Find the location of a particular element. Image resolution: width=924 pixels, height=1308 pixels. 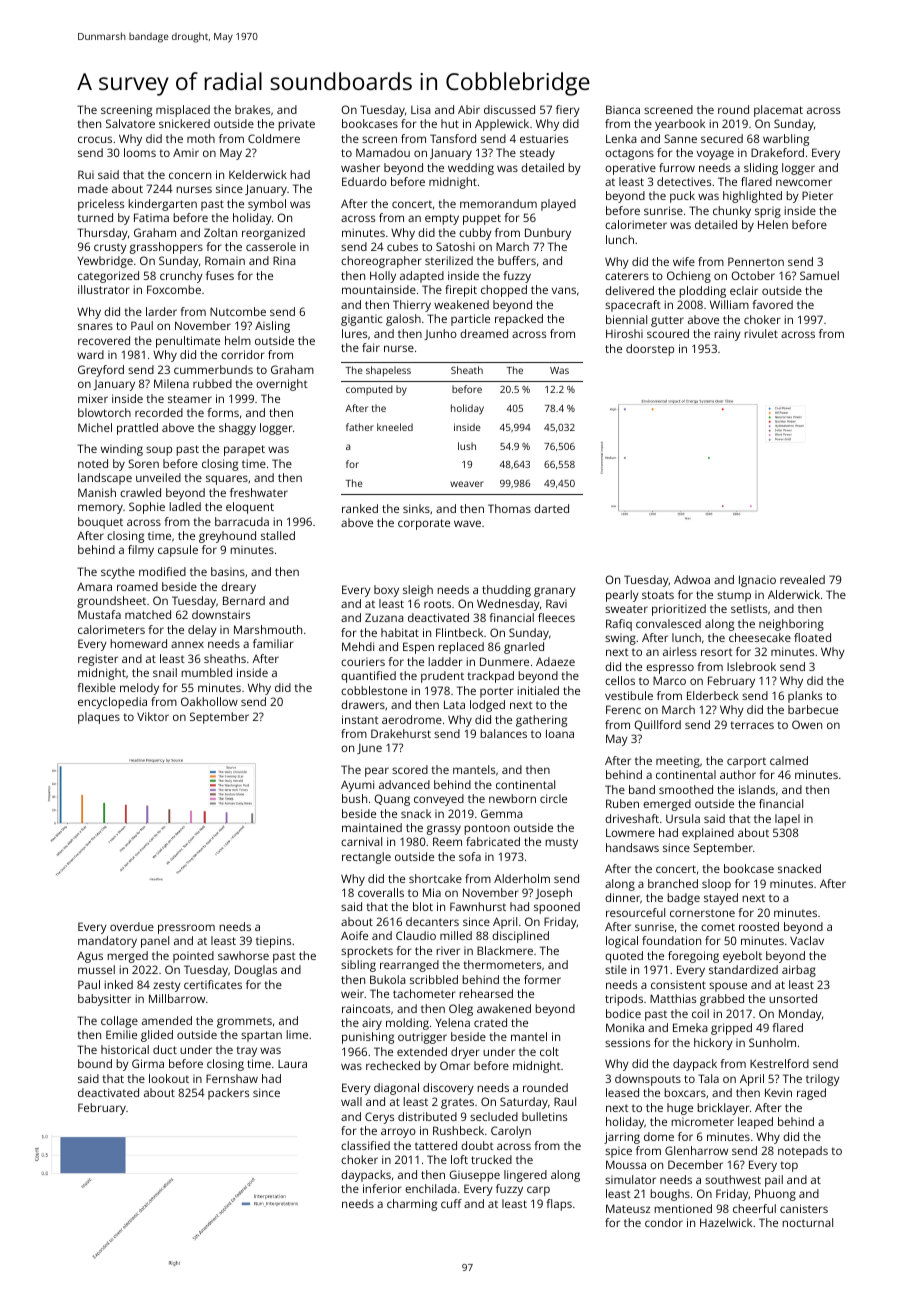

bound is located at coordinates (95, 1063).
